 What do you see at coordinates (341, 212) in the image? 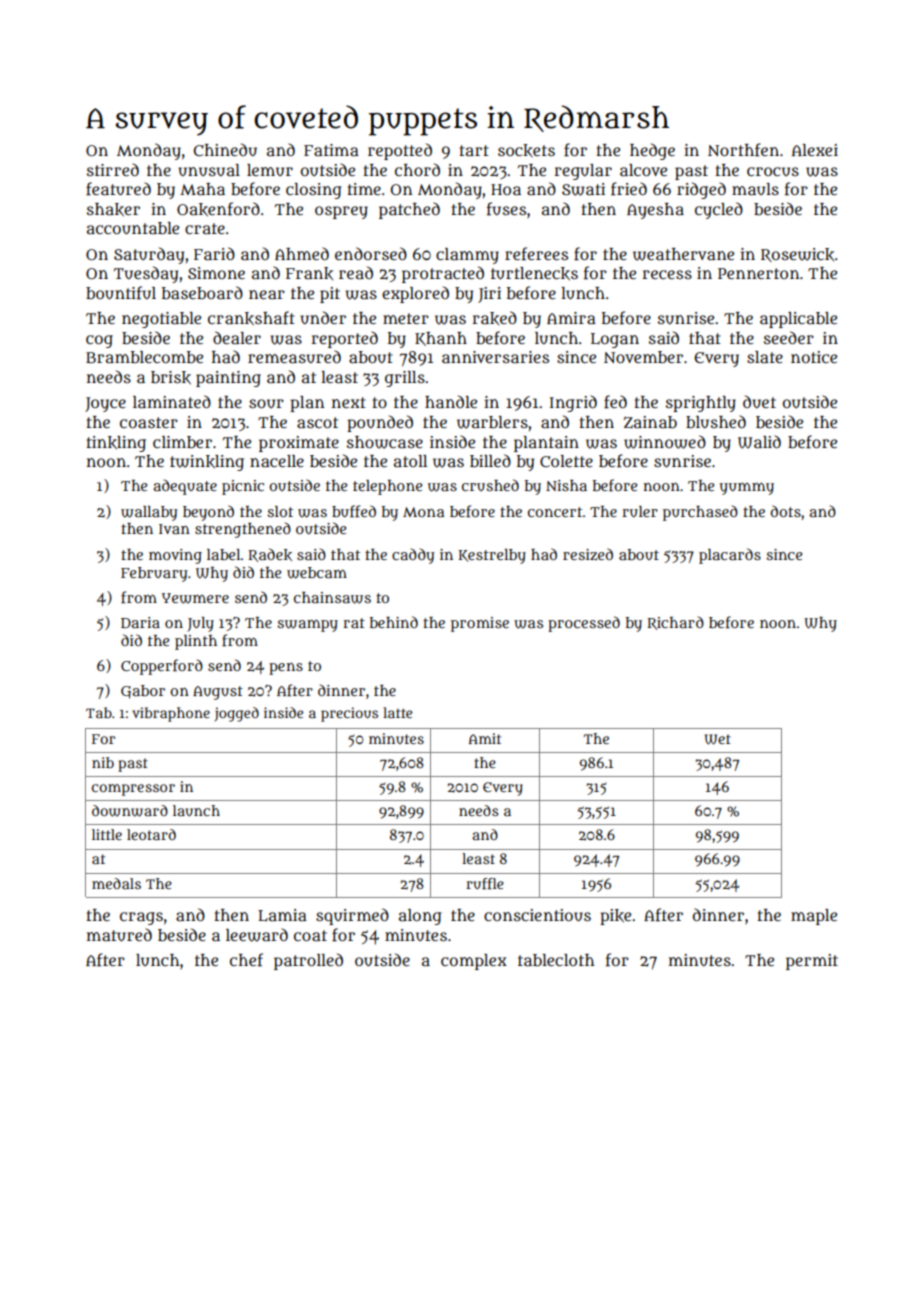
I see `osprey` at bounding box center [341, 212].
